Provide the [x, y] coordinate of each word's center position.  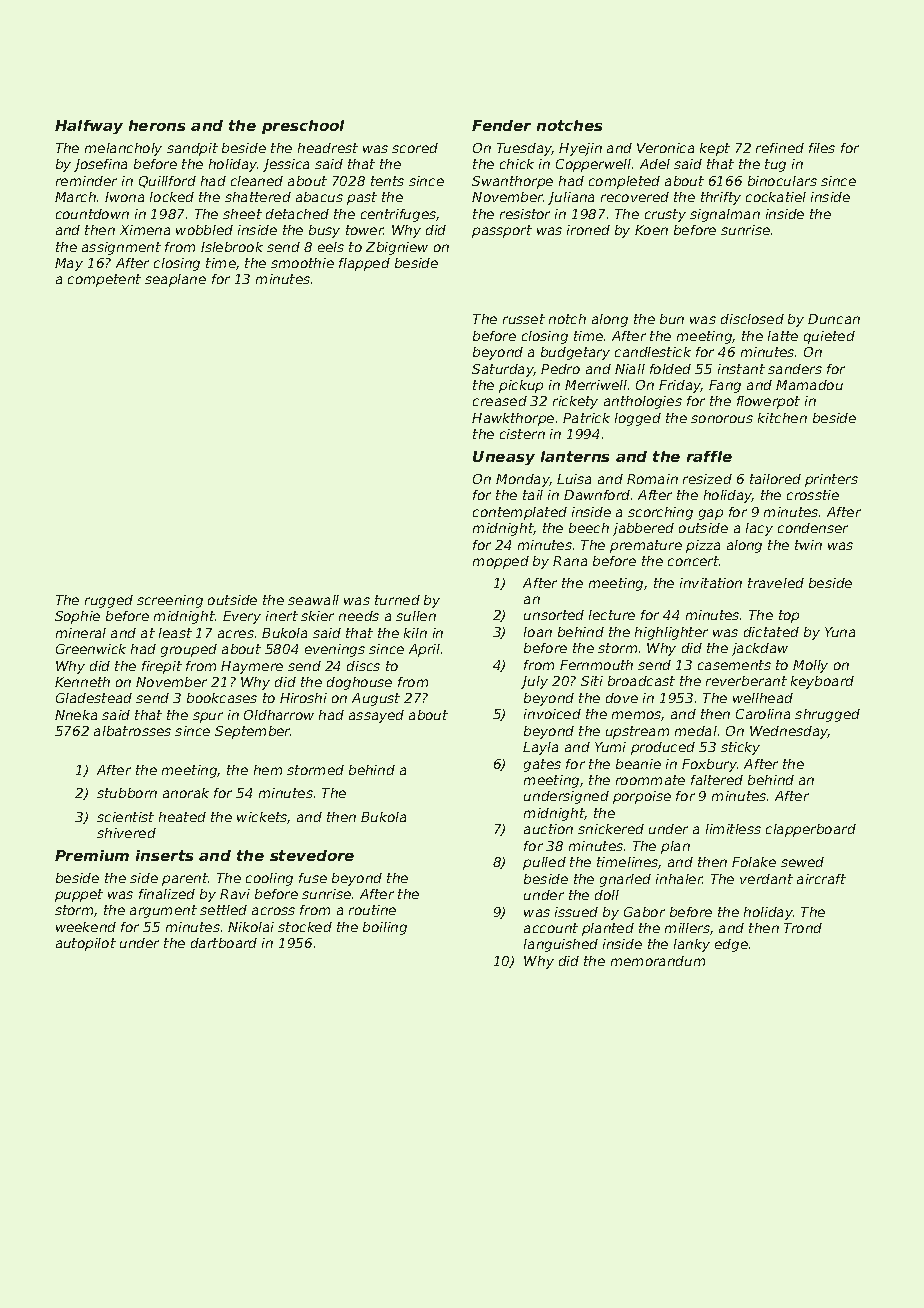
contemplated [520, 513]
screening [170, 601]
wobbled [204, 230]
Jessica [286, 165]
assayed [376, 716]
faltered [717, 780]
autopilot [86, 944]
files [822, 148]
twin [808, 545]
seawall [313, 600]
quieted [829, 337]
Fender [501, 125]
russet [524, 319]
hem [268, 770]
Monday [523, 480]
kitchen [782, 418]
